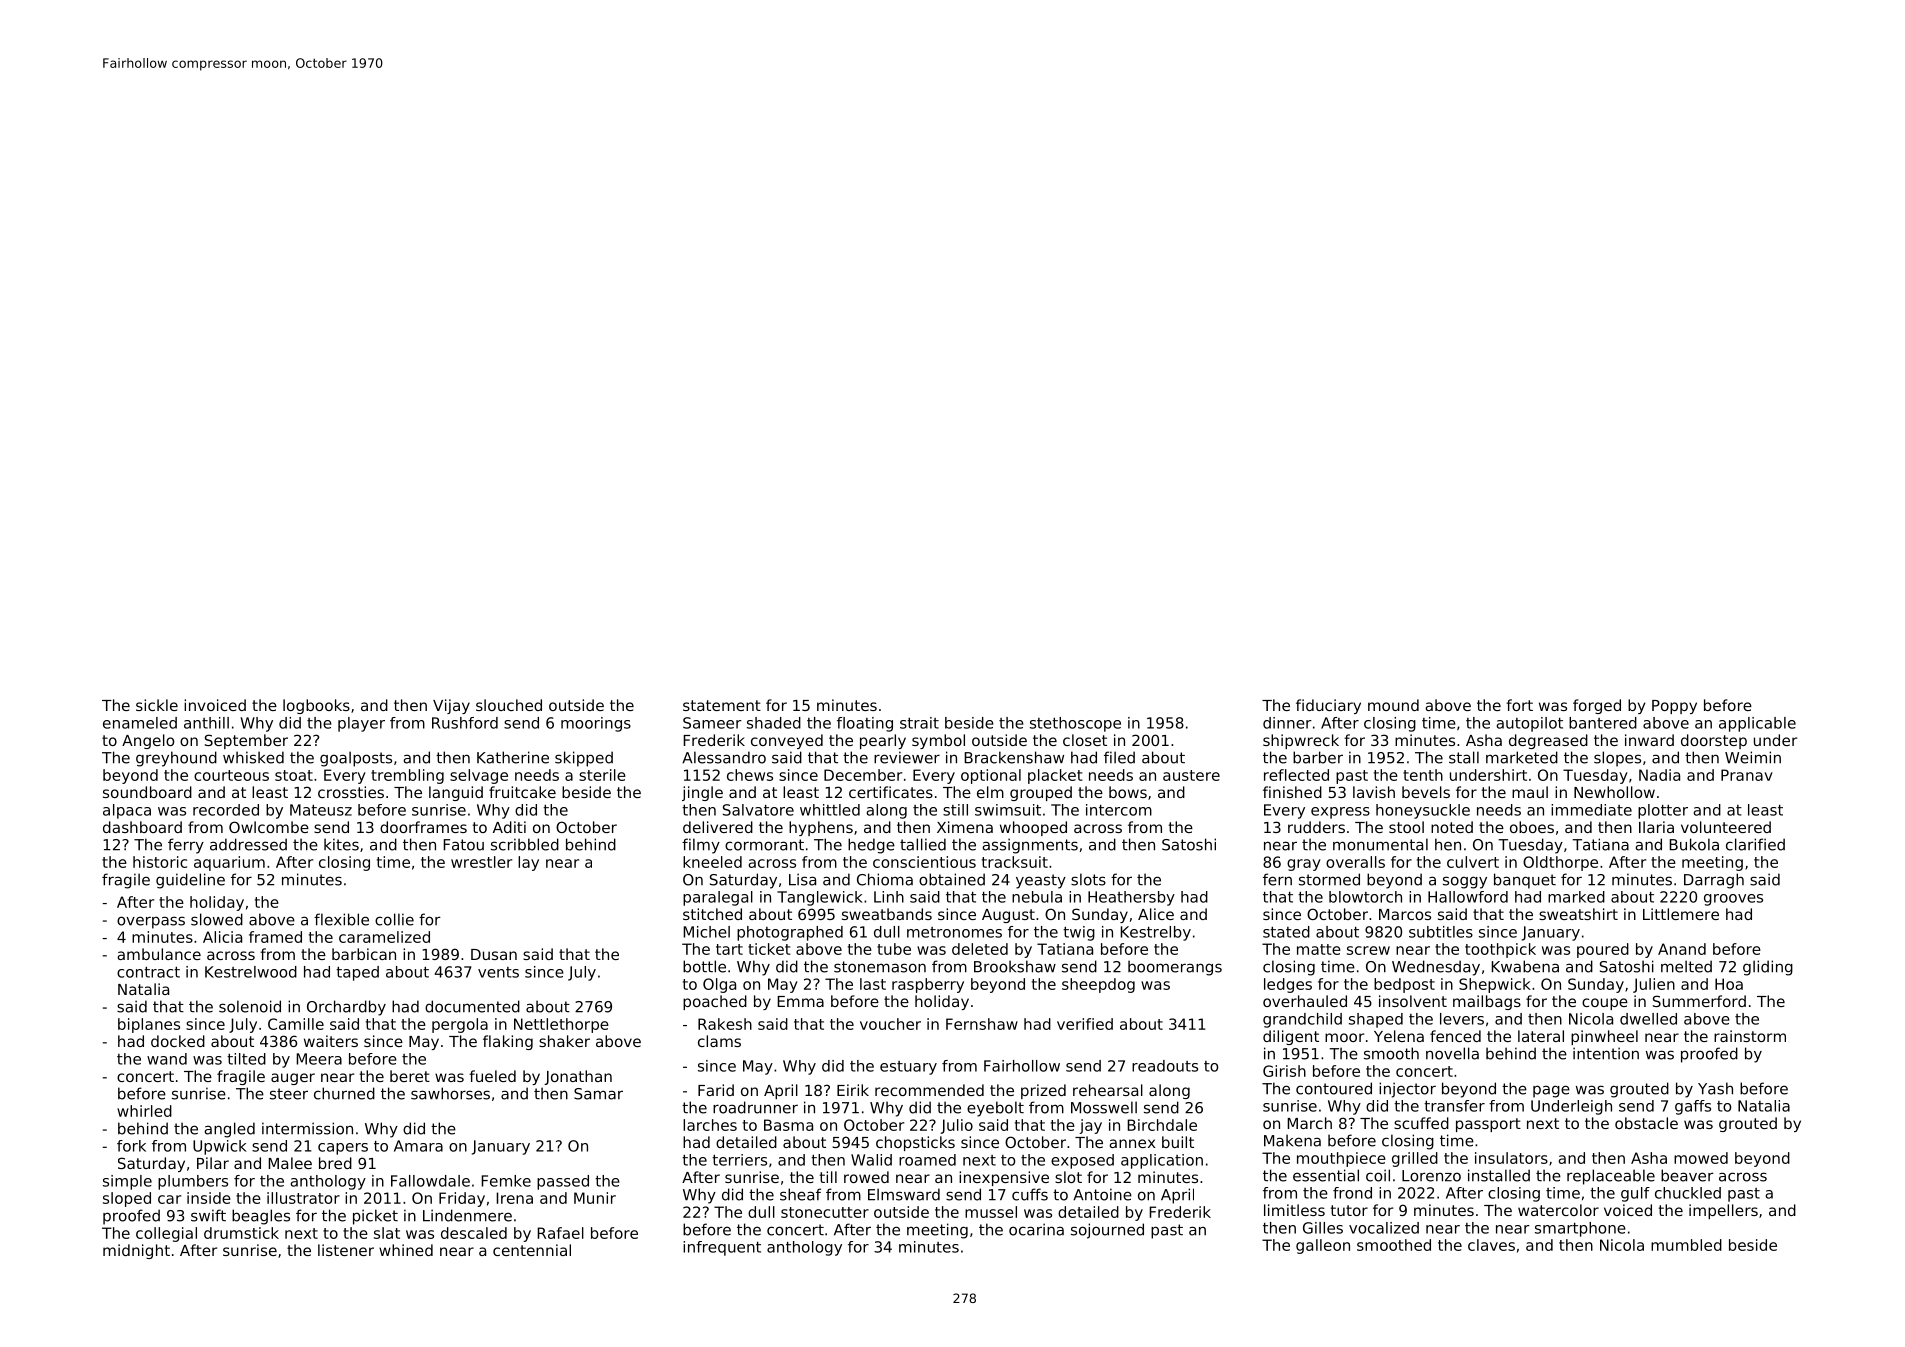  What do you see at coordinates (406, 1250) in the screenshot?
I see `whined` at bounding box center [406, 1250].
